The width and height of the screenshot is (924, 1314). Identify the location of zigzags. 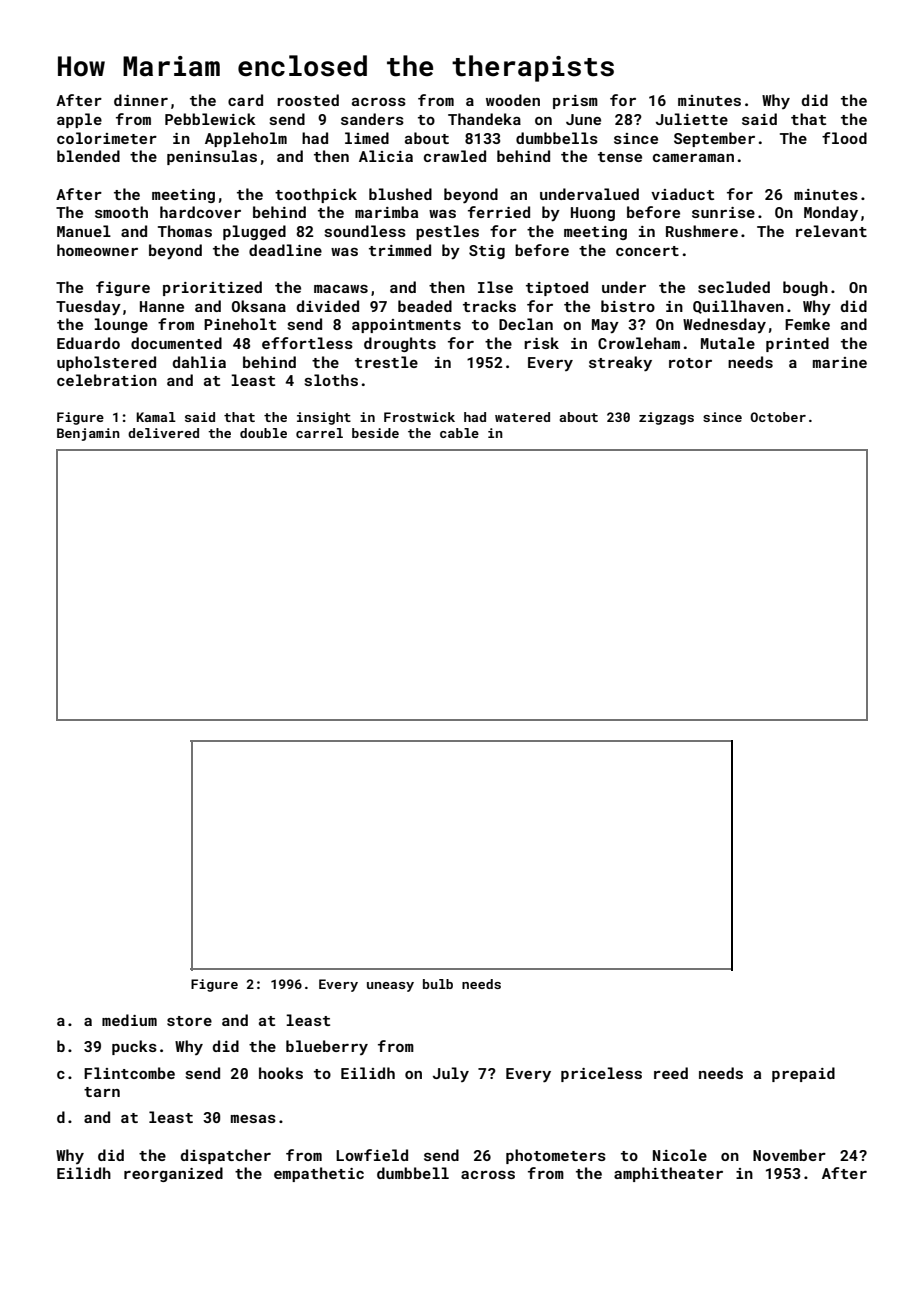
(666, 418).
